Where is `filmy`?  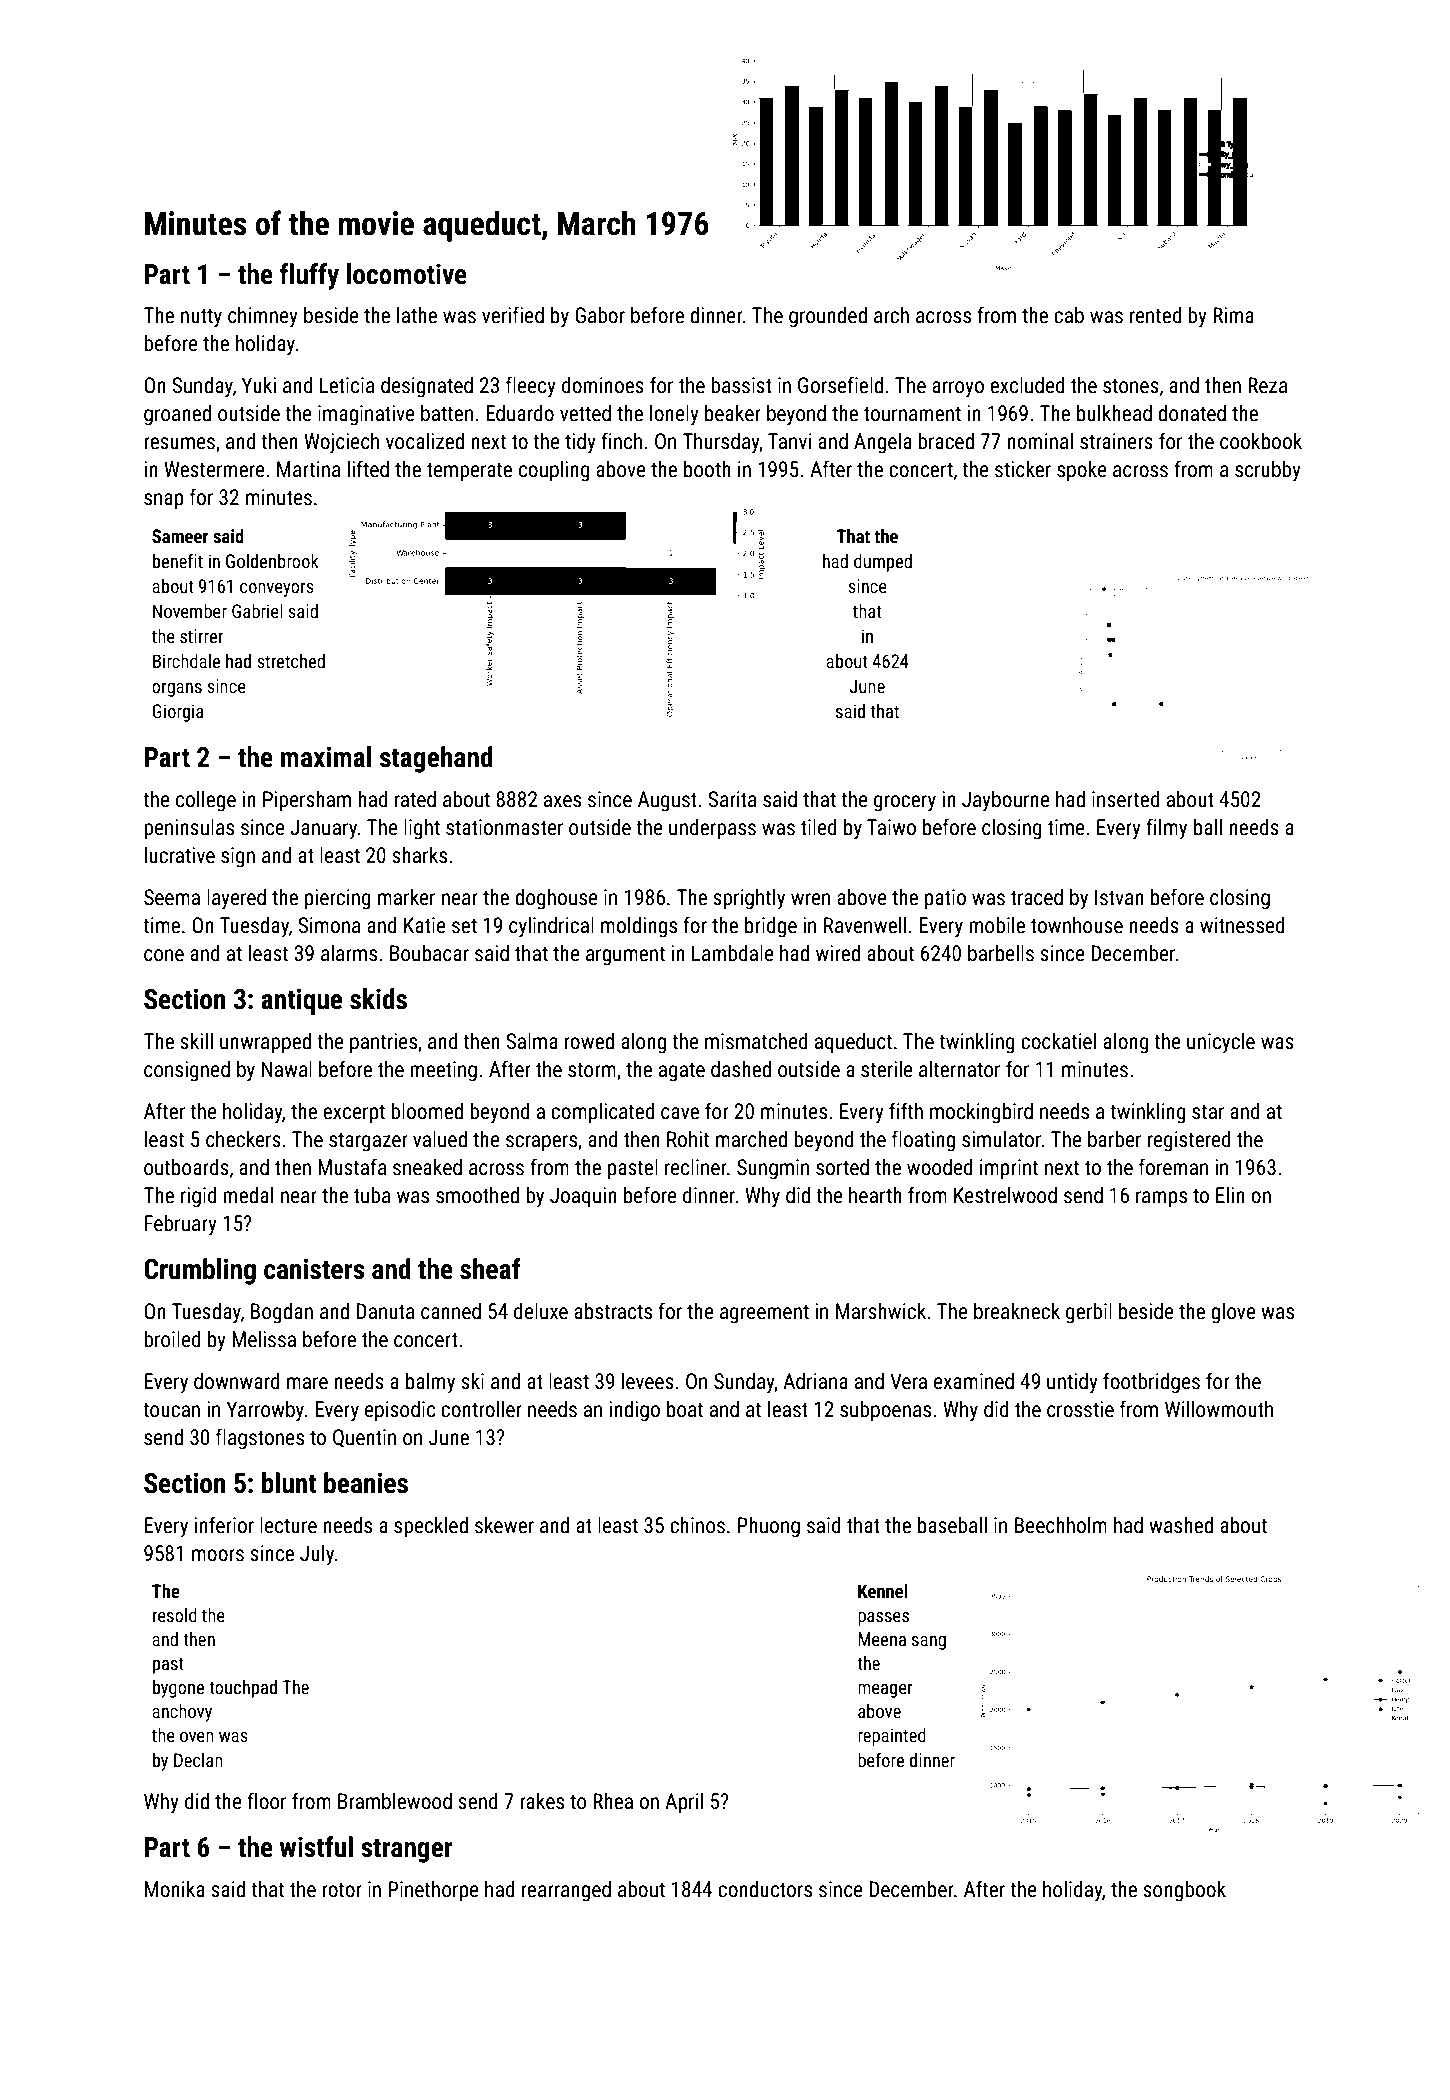 filmy is located at coordinates (1166, 829).
